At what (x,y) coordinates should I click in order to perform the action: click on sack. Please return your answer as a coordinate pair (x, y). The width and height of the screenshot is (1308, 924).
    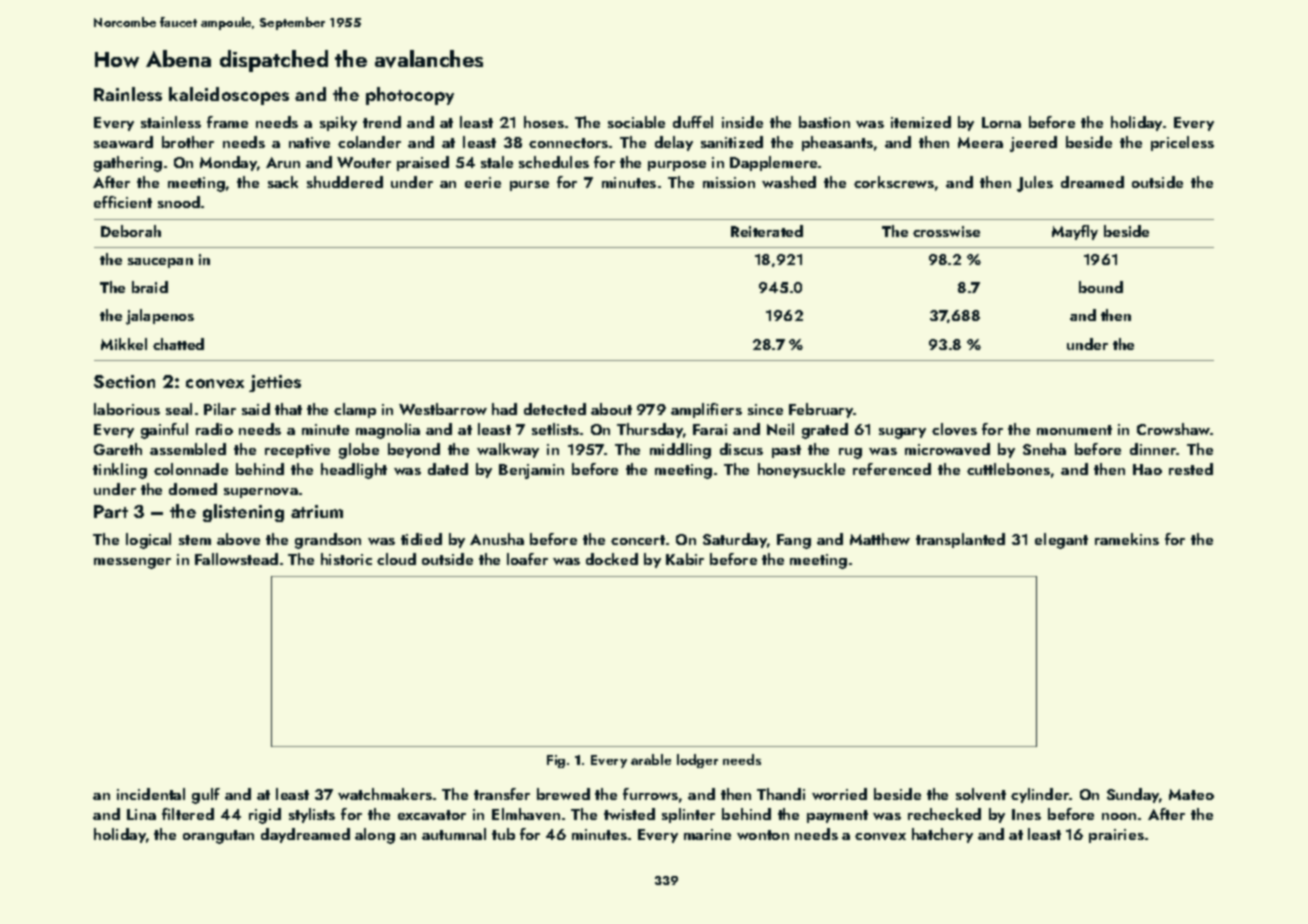
    Looking at the image, I should click on (283, 182).
